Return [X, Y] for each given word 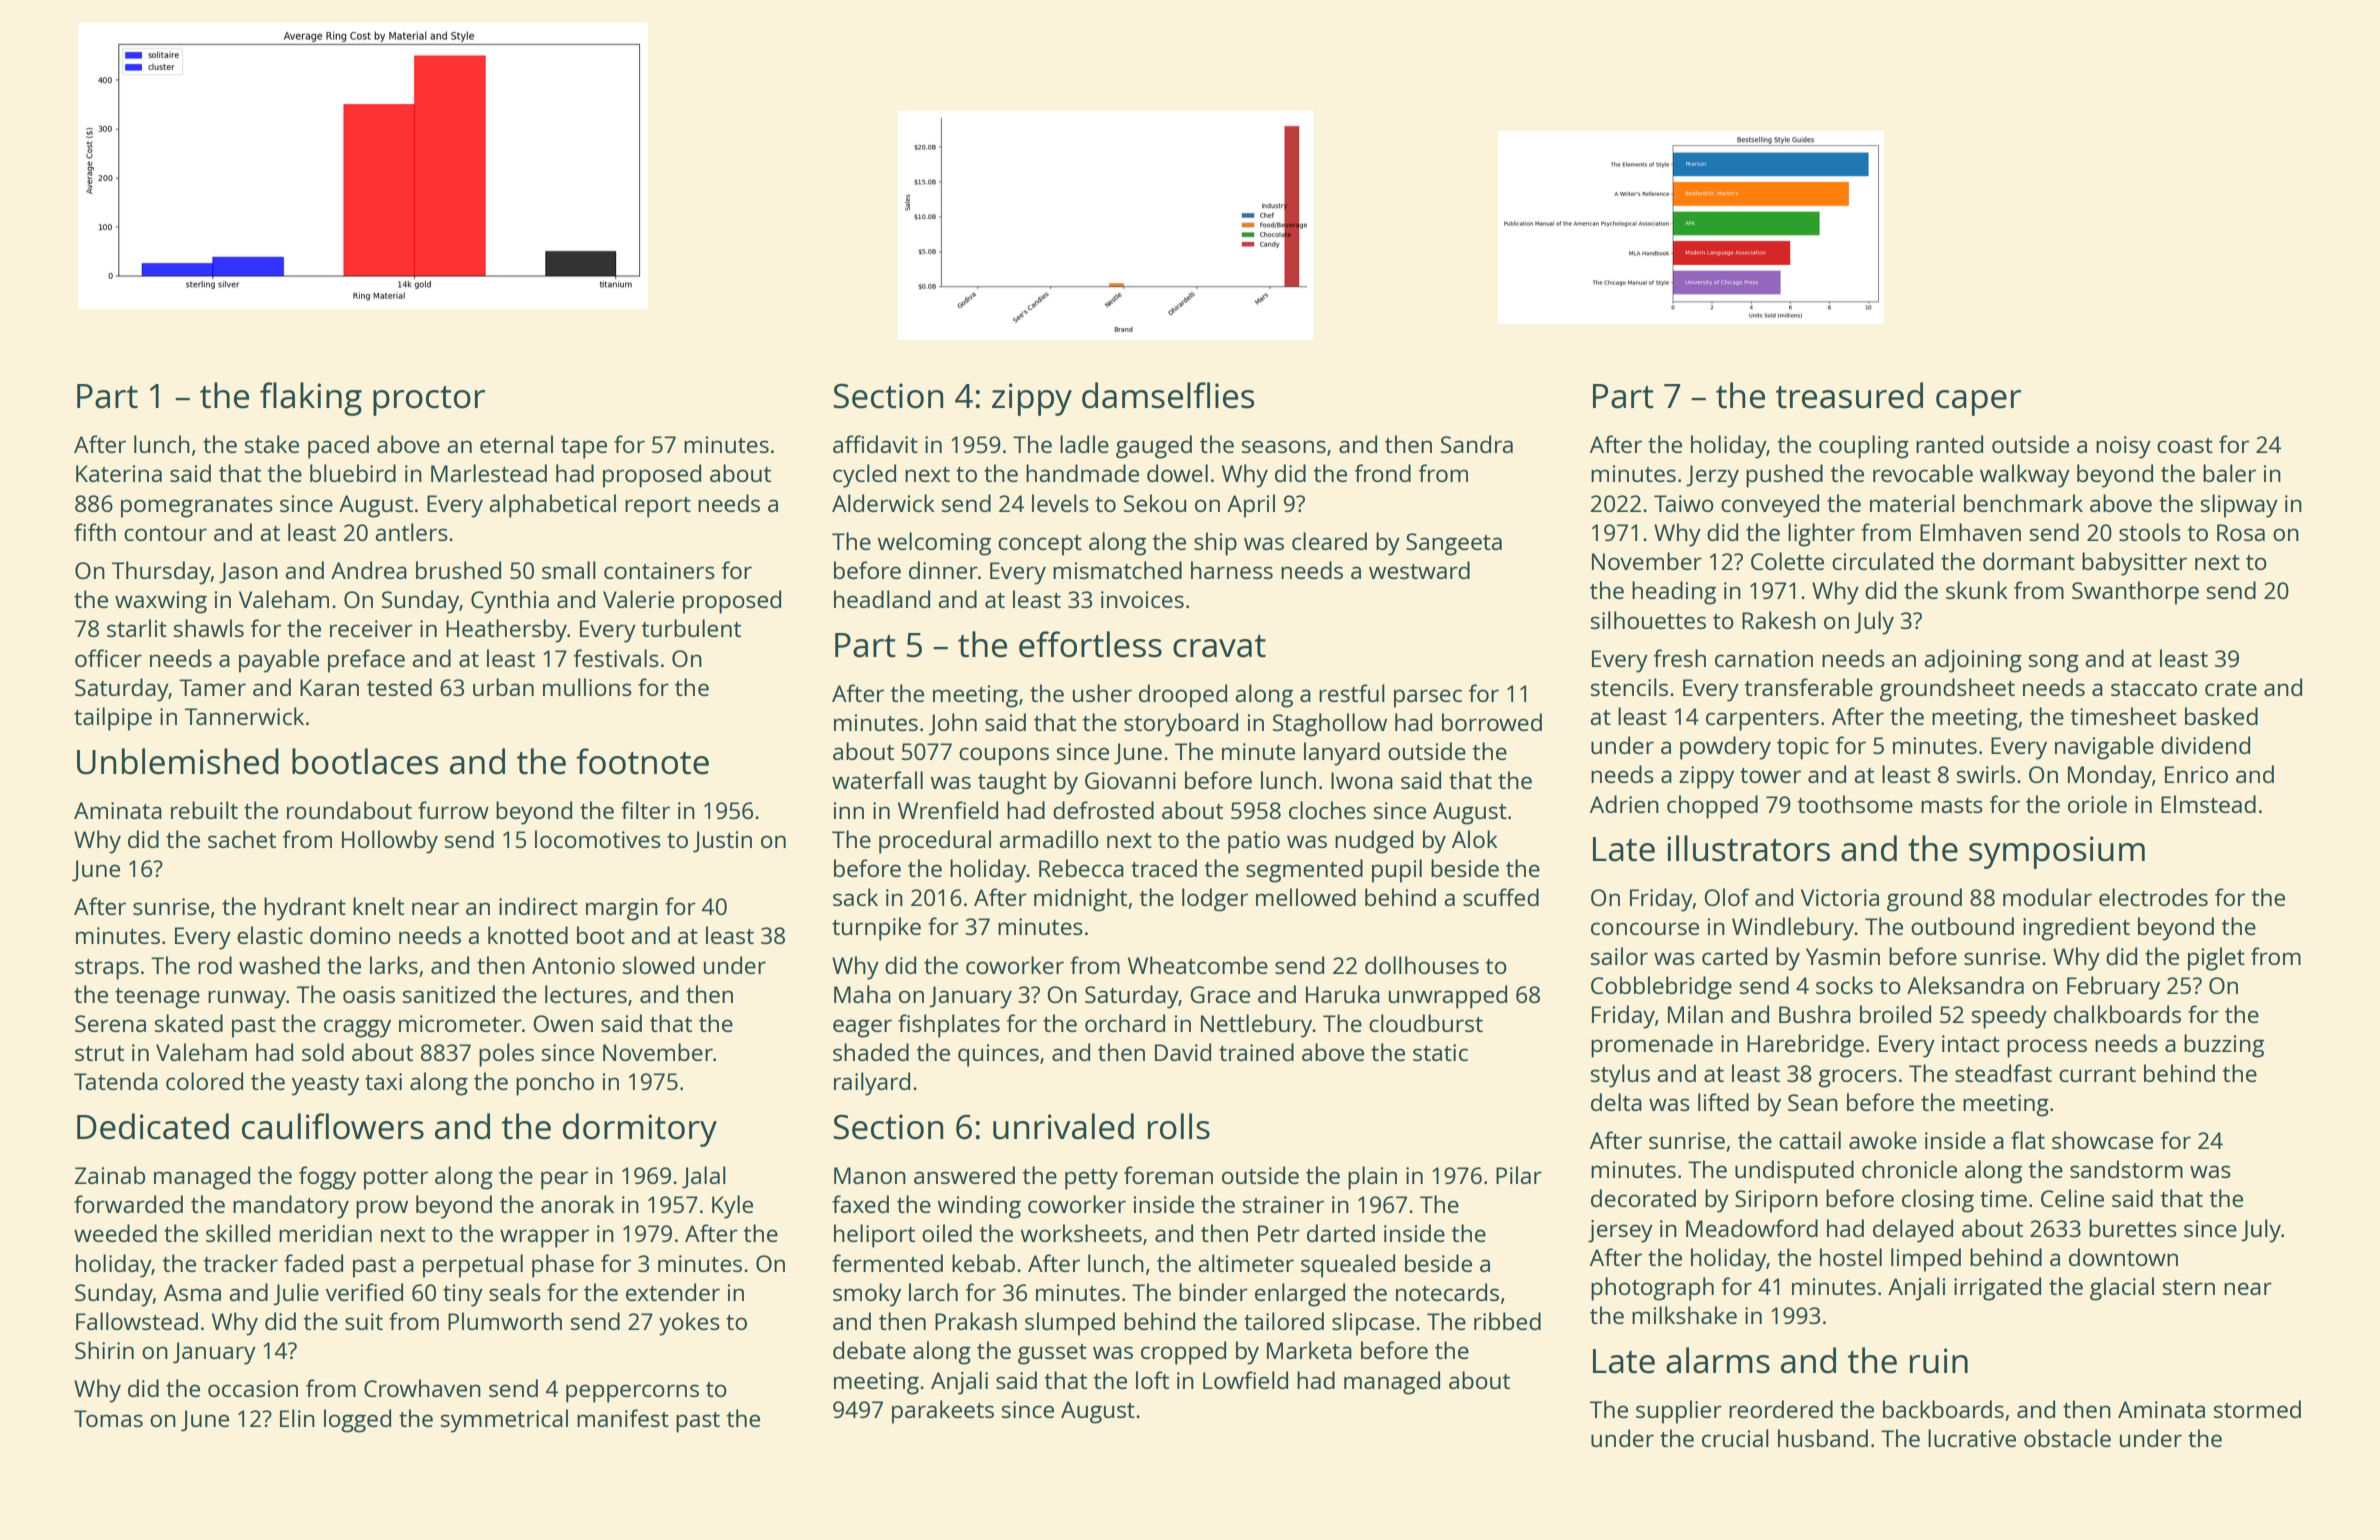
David [1183, 1052]
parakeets [943, 1412]
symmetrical [504, 1421]
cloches [1327, 810]
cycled [864, 476]
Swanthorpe [2135, 593]
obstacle [2067, 1438]
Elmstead [2208, 804]
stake [272, 444]
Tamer [212, 687]
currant [2097, 1074]
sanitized [449, 994]
